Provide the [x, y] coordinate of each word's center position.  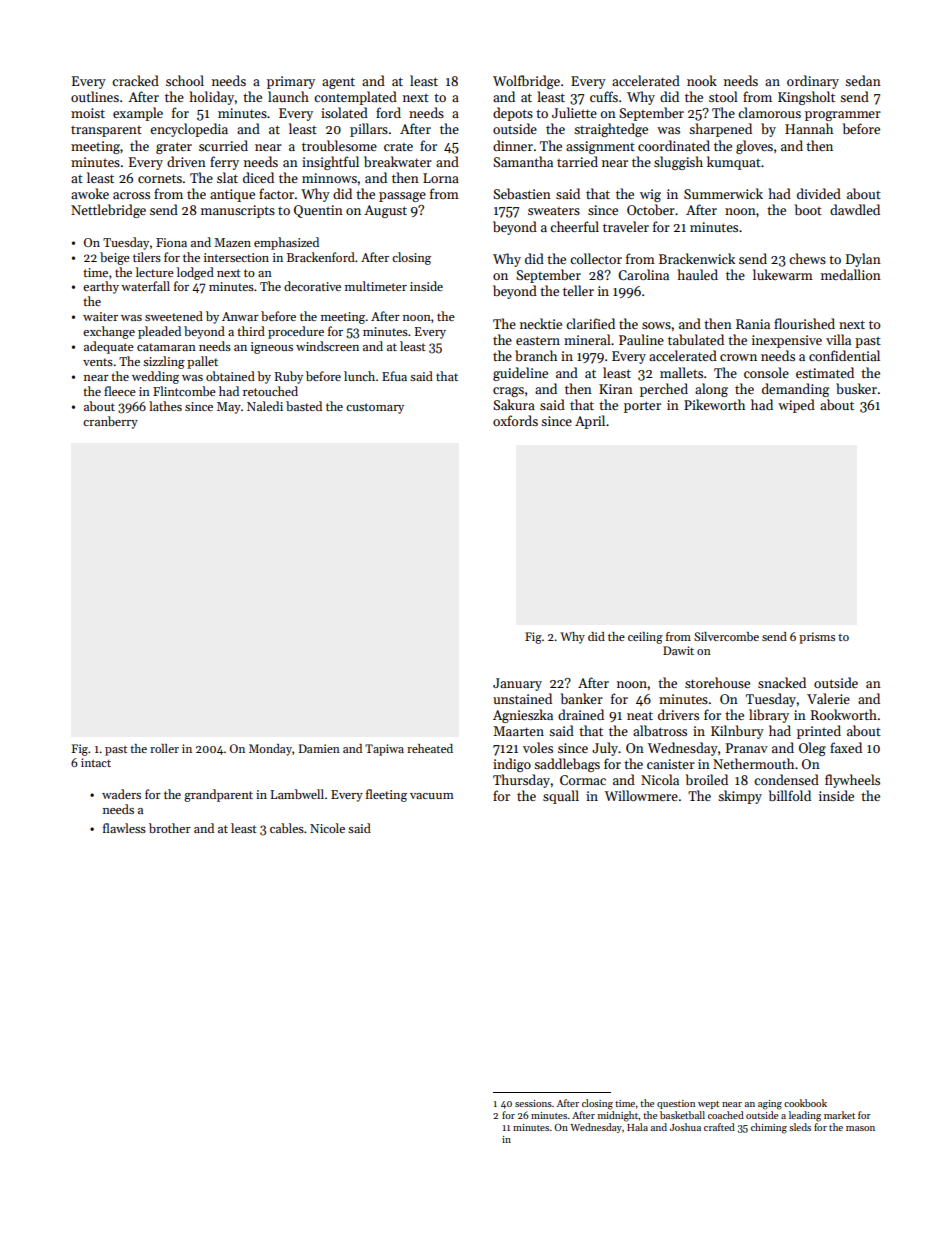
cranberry [110, 422]
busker [856, 388]
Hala [637, 1127]
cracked [135, 80]
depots [513, 114]
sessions [533, 1103]
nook [702, 80]
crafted [719, 1127]
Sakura [514, 404]
